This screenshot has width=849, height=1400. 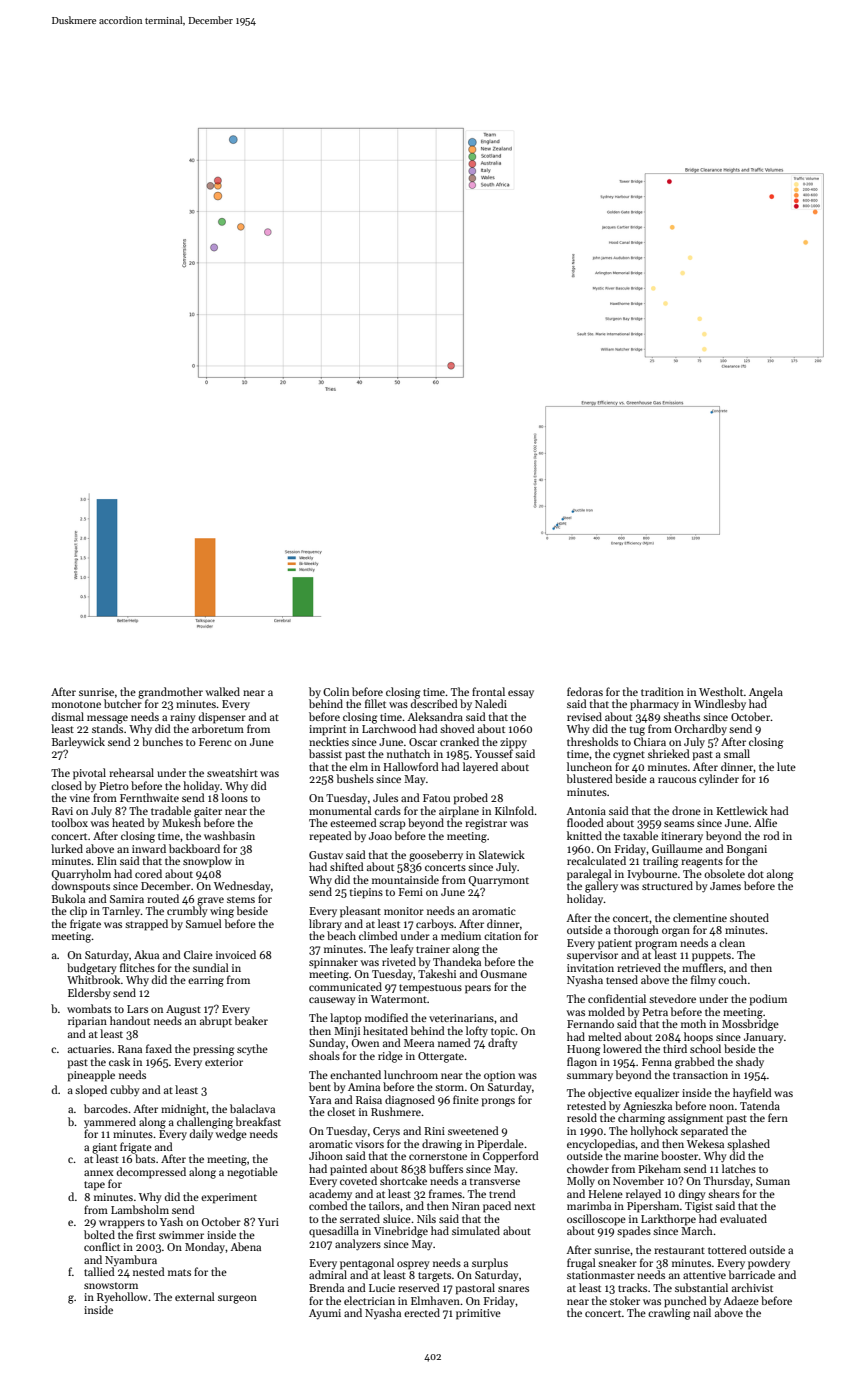 I want to click on Kilnfold, so click(x=514, y=810).
